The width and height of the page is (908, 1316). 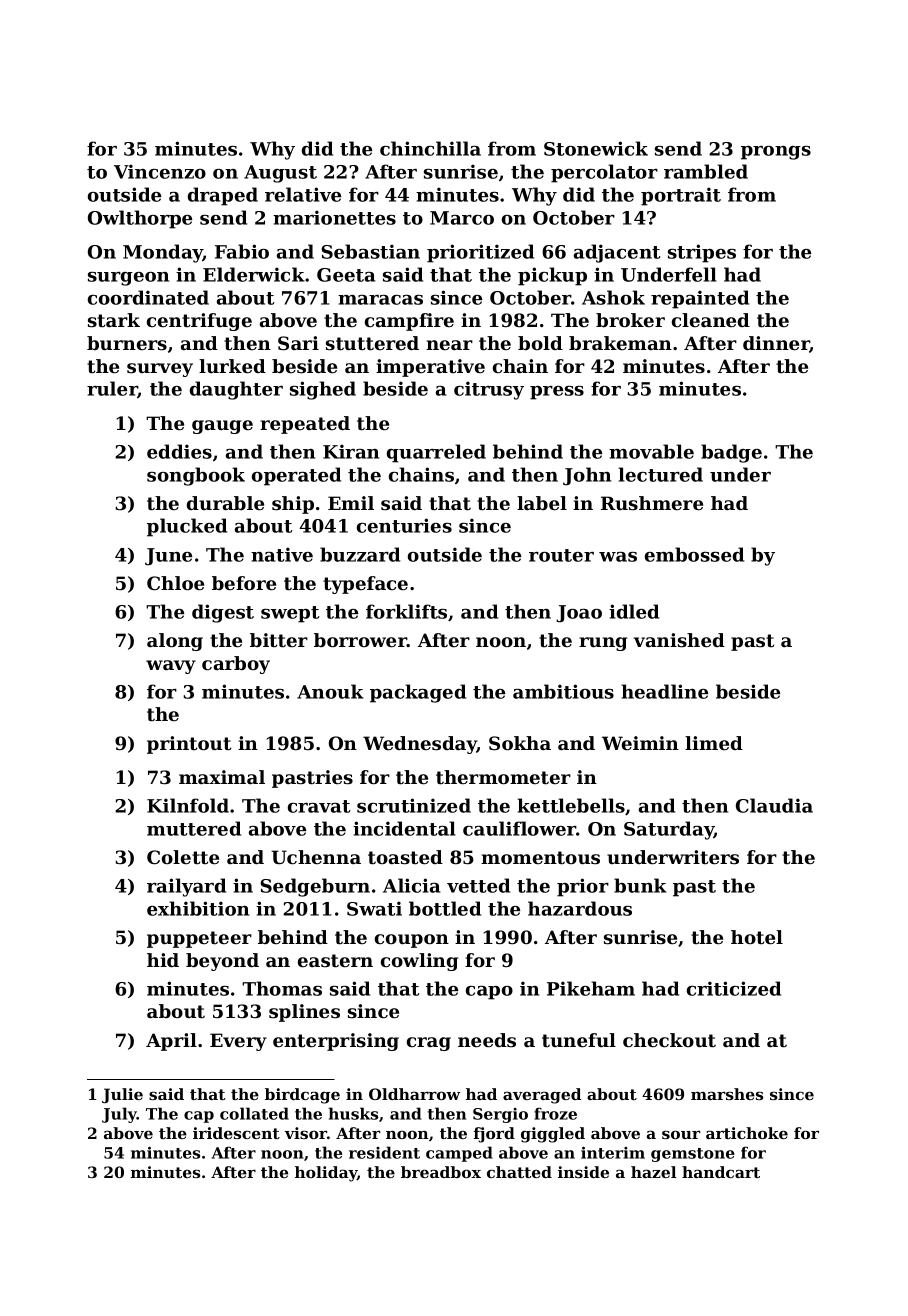 What do you see at coordinates (242, 251) in the page?
I see `Fabio` at bounding box center [242, 251].
